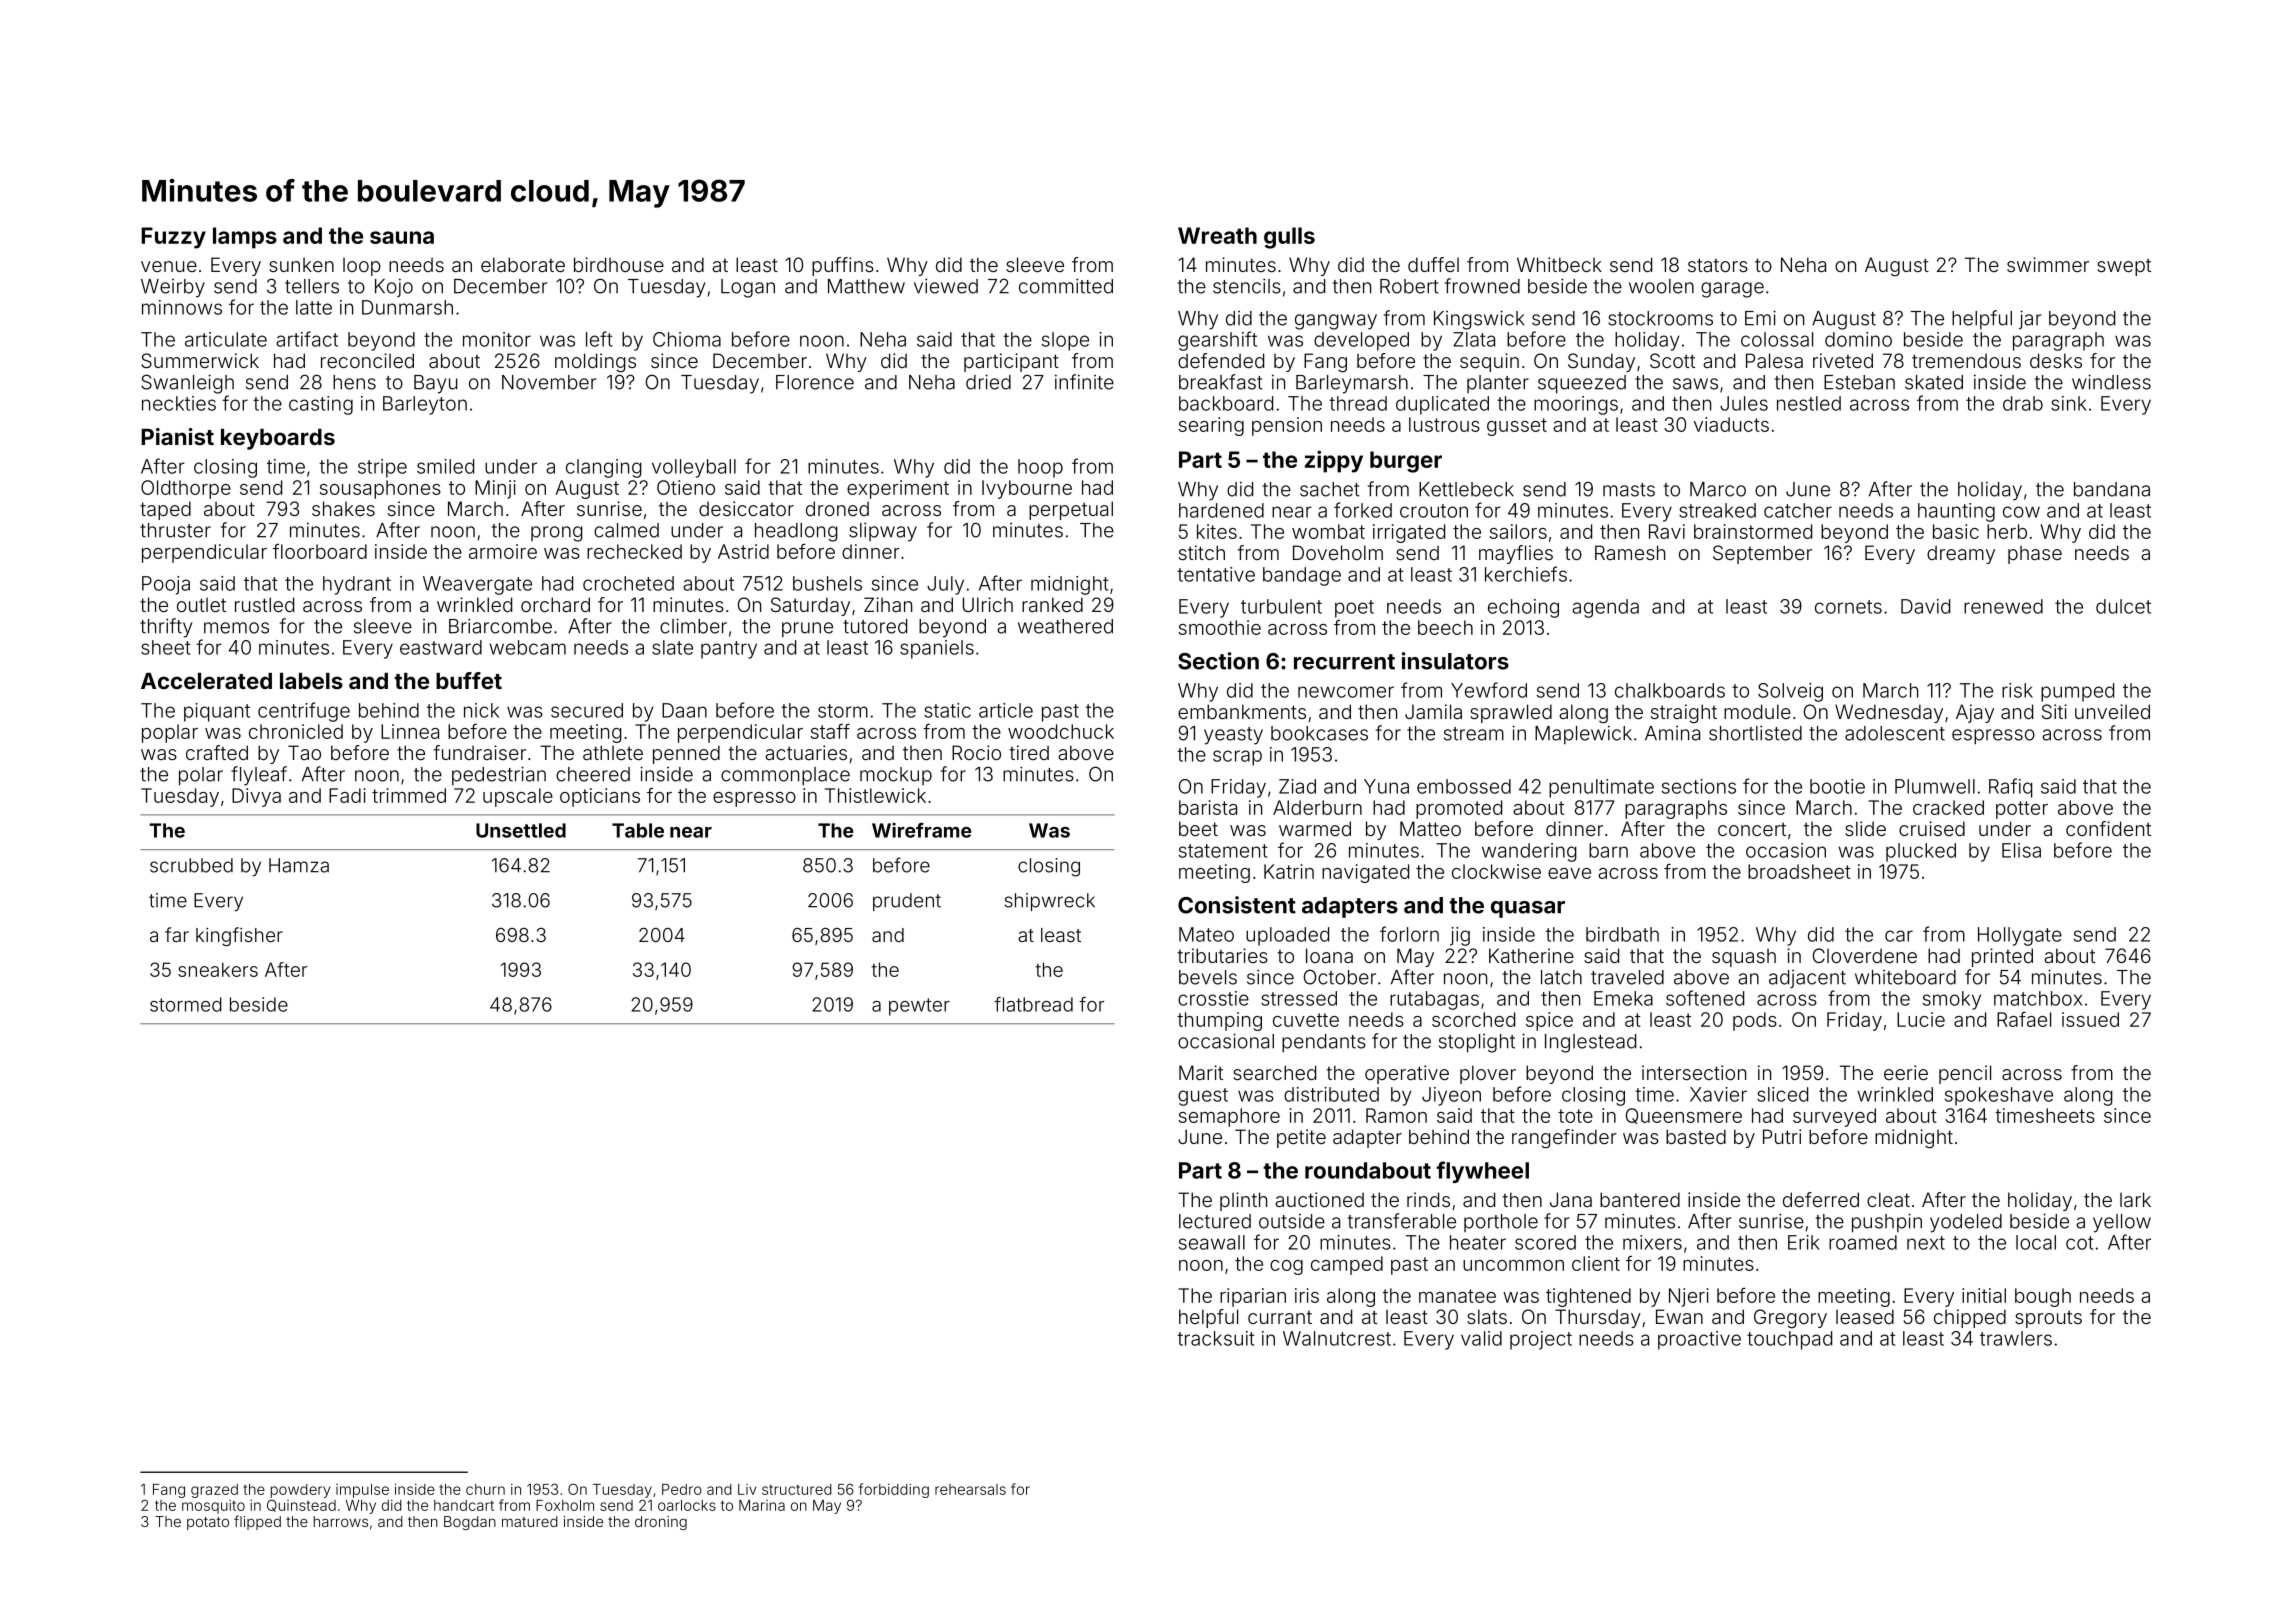 The image size is (2292, 1620). What do you see at coordinates (1564, 1139) in the image?
I see `rangefinder` at bounding box center [1564, 1139].
